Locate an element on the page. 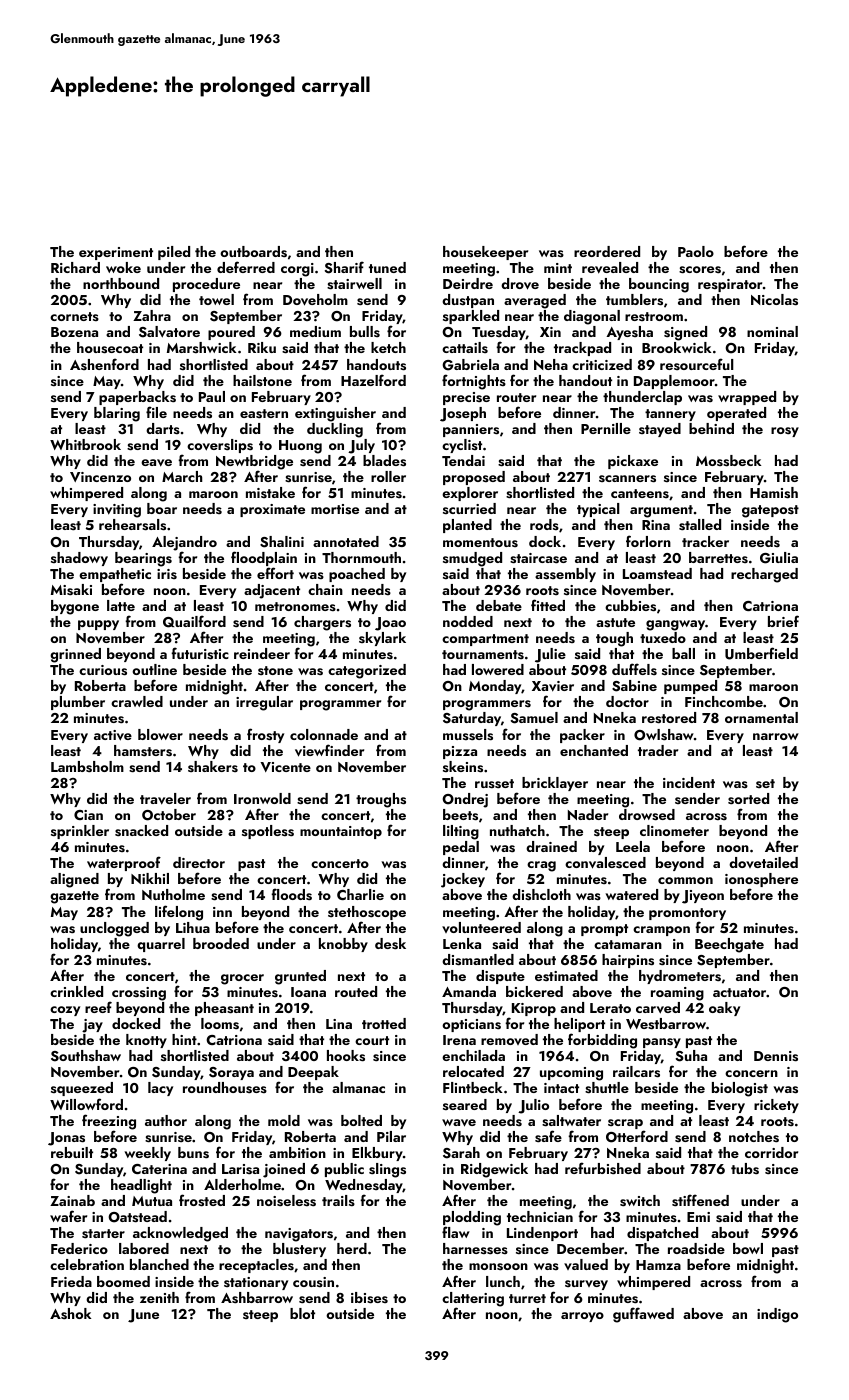 This page has height=1400, width=849. viewfinder is located at coordinates (329, 750).
